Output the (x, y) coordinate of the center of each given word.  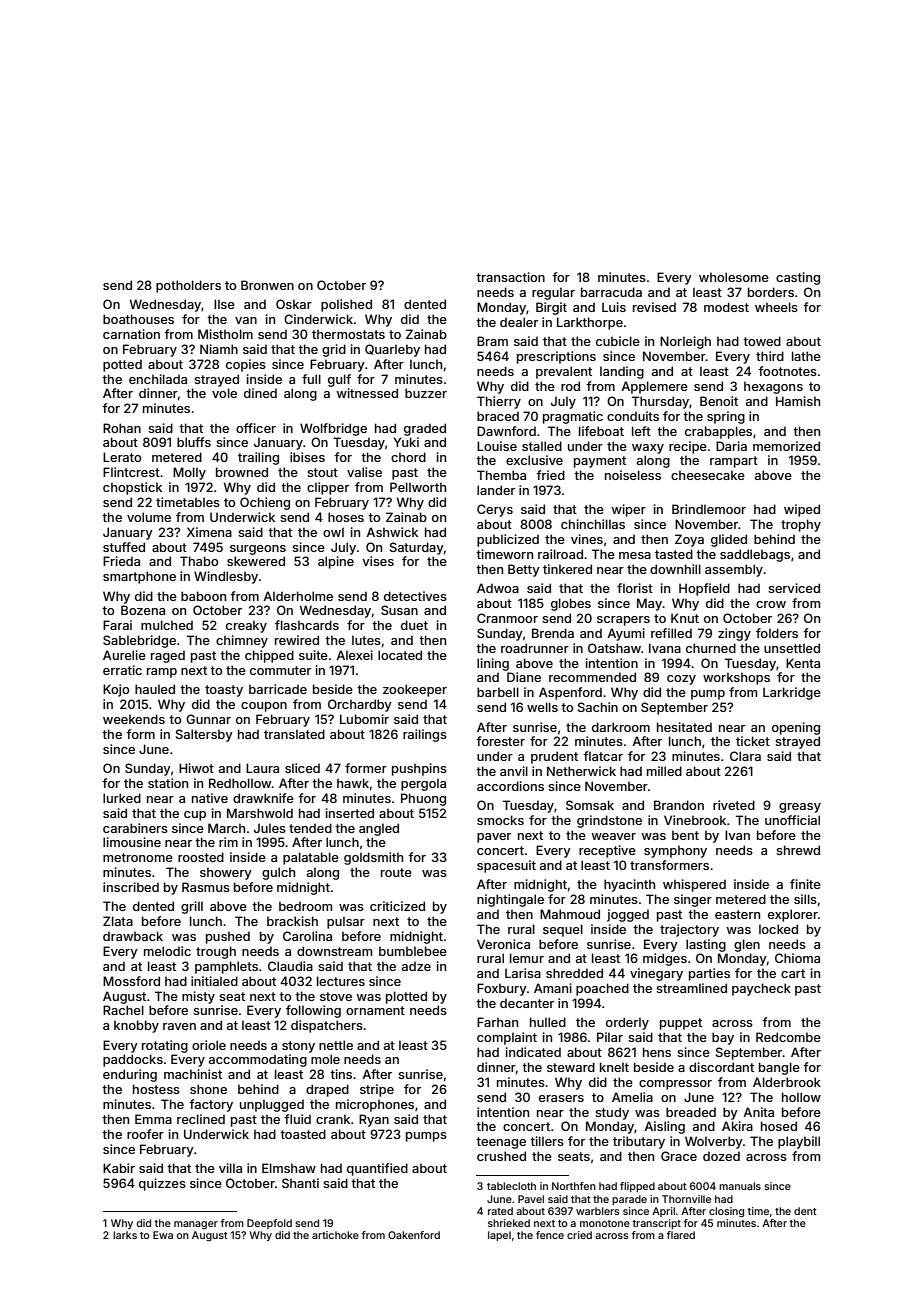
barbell (498, 692)
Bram (492, 341)
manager (196, 1225)
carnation (131, 334)
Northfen (574, 1186)
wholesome (734, 277)
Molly (189, 473)
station (168, 783)
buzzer (426, 393)
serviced (794, 588)
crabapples (718, 432)
